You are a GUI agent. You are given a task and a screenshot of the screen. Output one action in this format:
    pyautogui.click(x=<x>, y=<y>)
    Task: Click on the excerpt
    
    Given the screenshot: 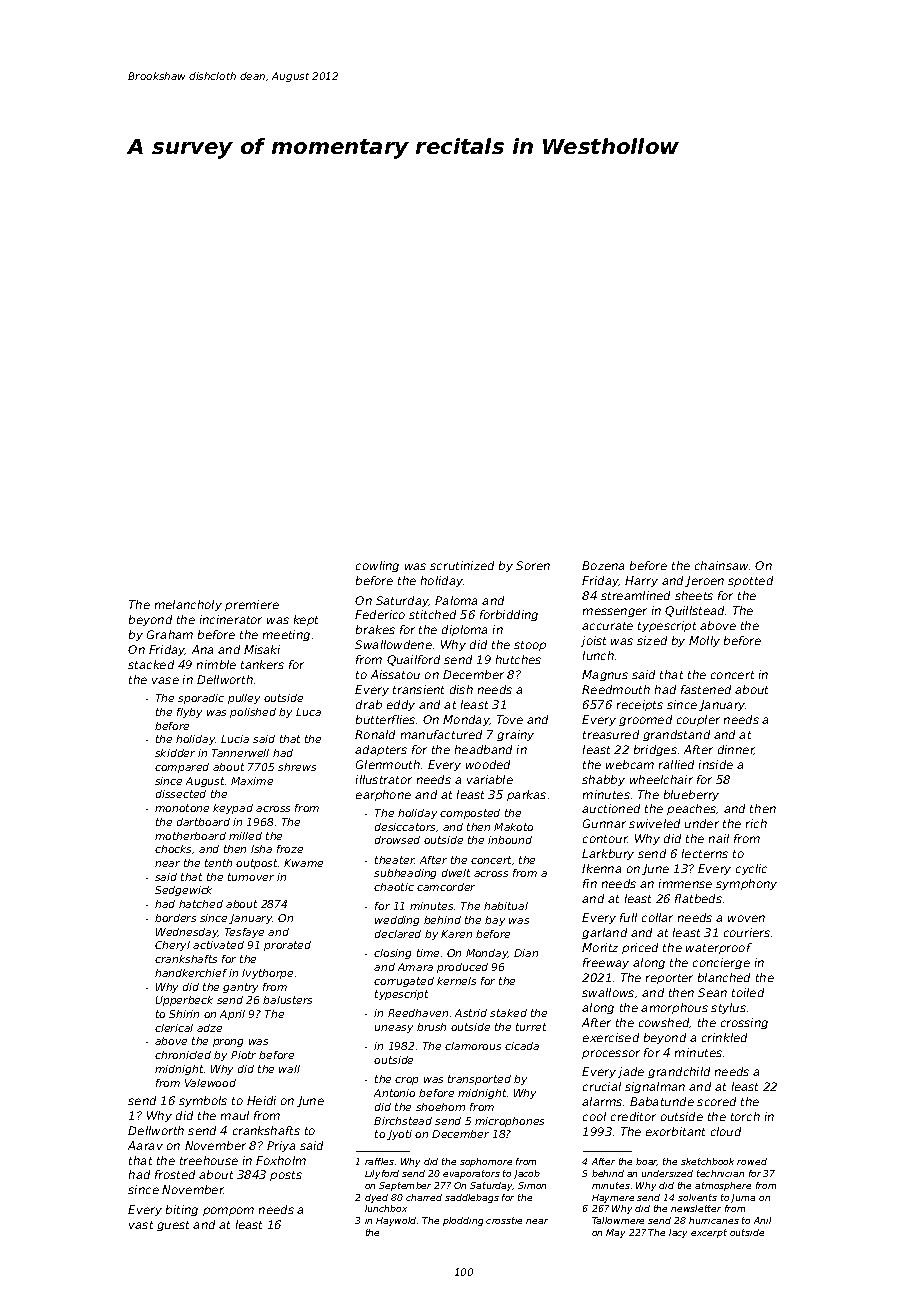 What is the action you would take?
    pyautogui.click(x=709, y=1233)
